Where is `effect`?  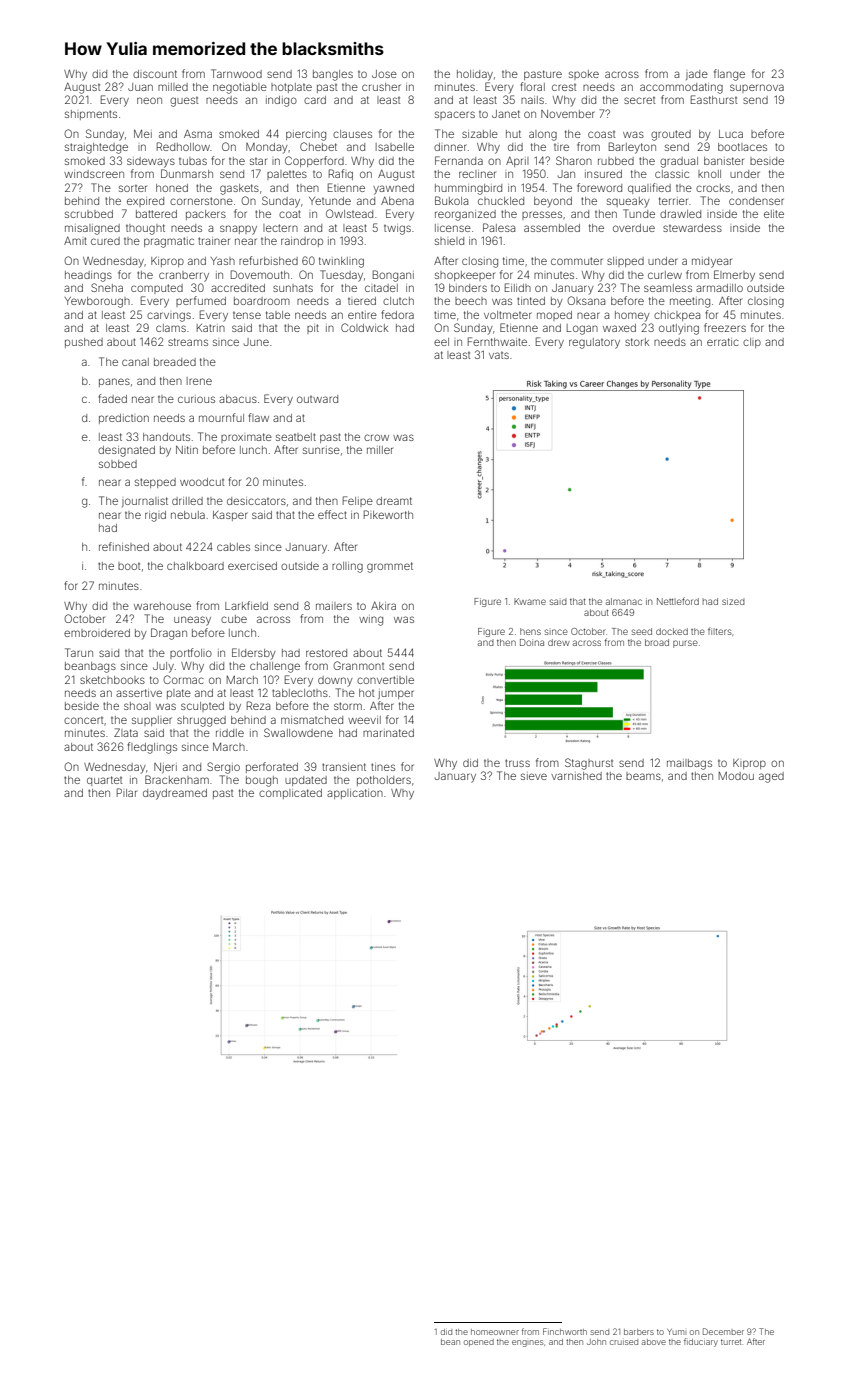 effect is located at coordinates (332, 514).
